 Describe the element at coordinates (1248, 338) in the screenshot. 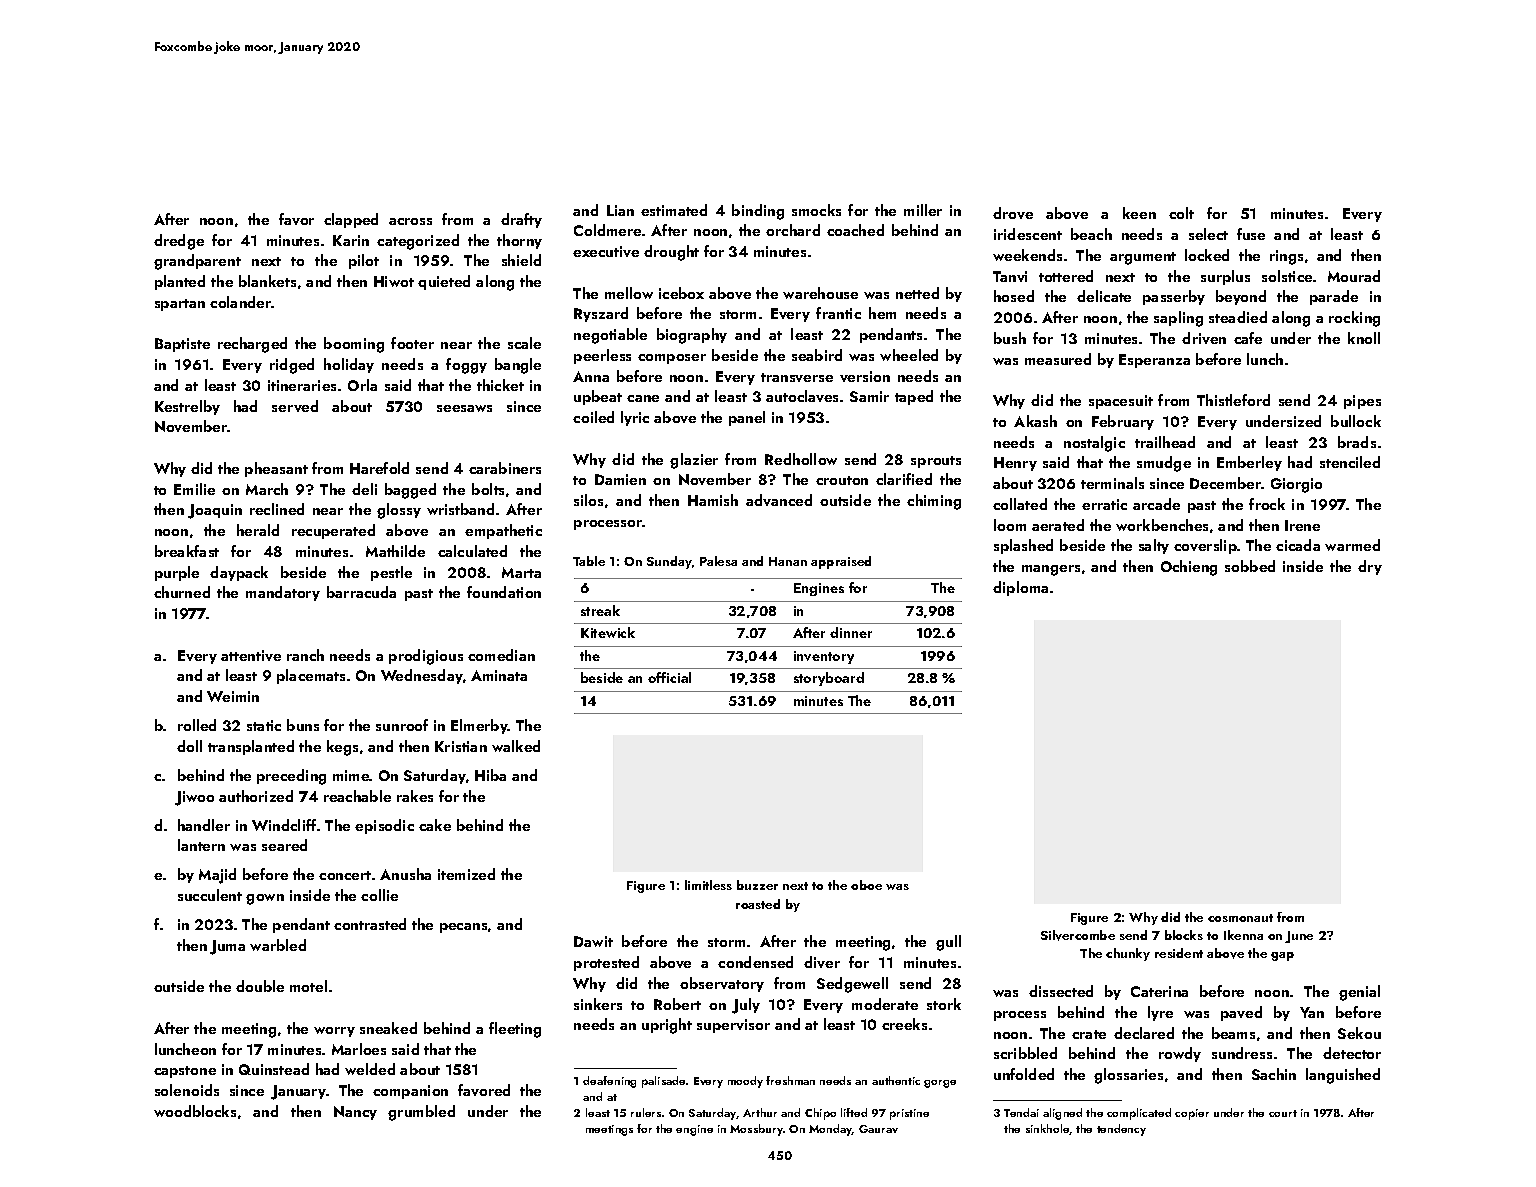

I see `cafe` at that location.
